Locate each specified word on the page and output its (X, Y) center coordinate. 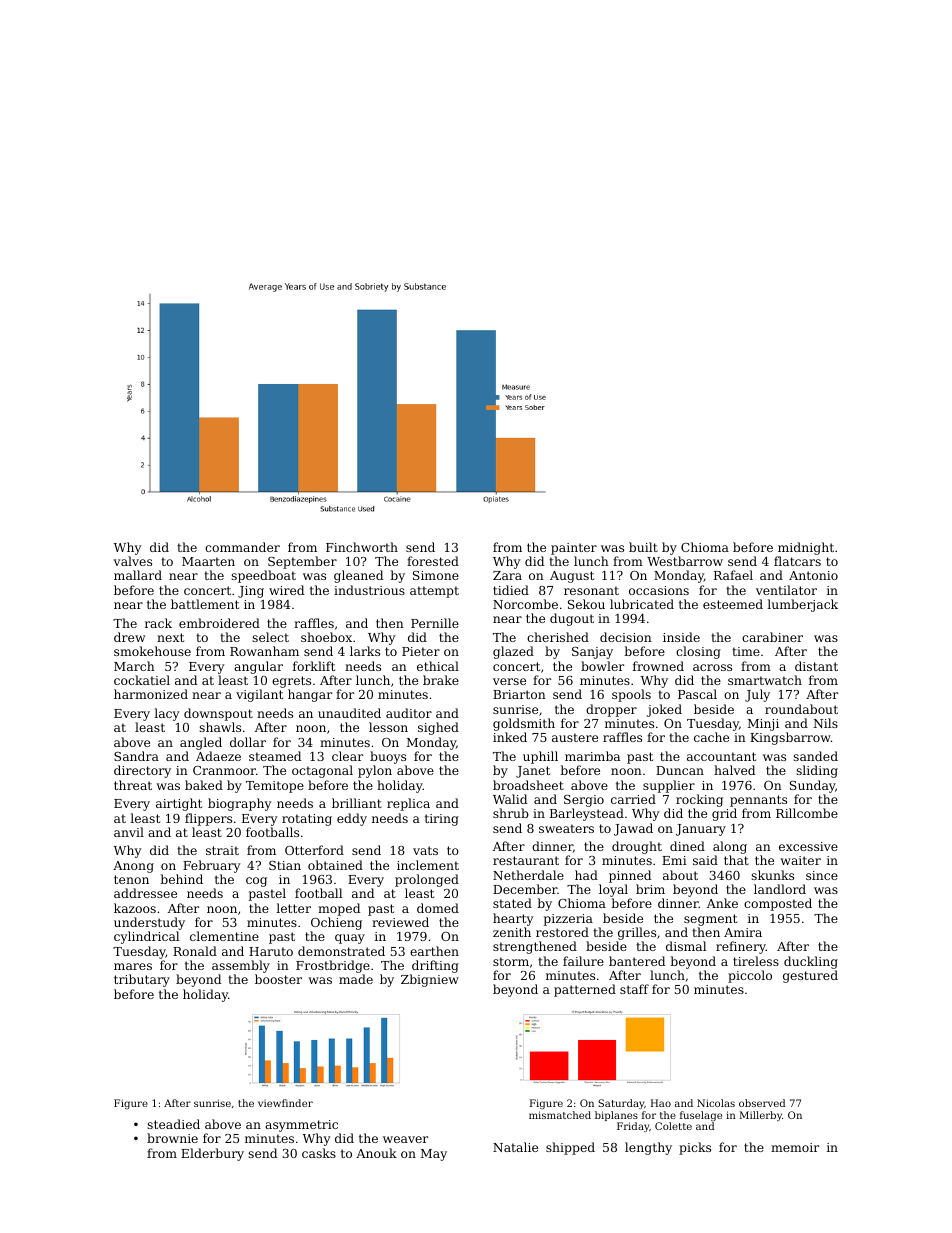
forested (433, 561)
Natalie (515, 1147)
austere (575, 737)
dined (687, 846)
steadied (173, 1124)
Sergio (584, 801)
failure (583, 961)
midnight (806, 548)
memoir (795, 1147)
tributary (142, 980)
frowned (658, 666)
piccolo (750, 976)
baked (204, 785)
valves (133, 561)
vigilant (259, 695)
